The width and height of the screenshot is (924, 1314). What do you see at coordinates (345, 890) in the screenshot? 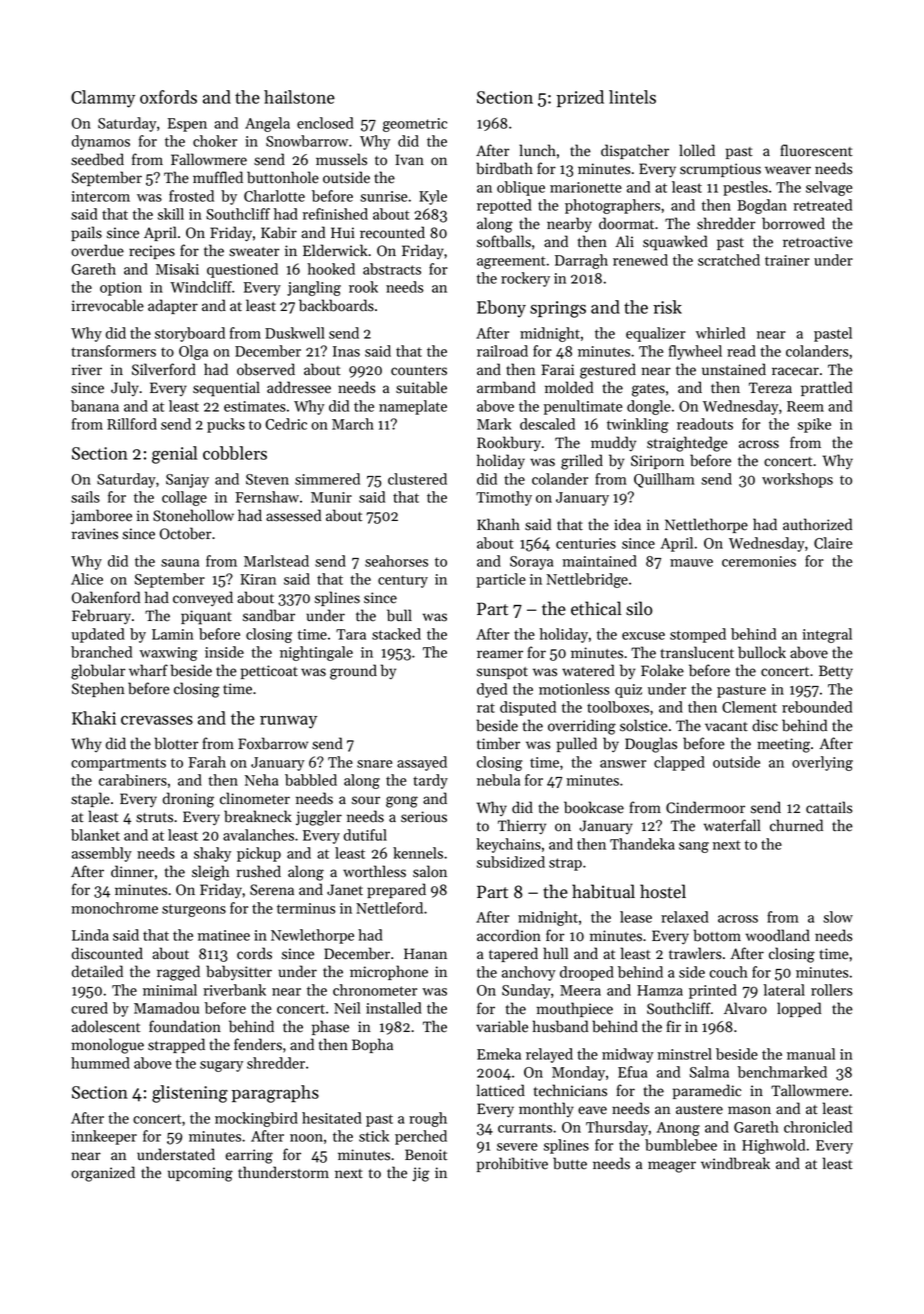
I see `Janet` at bounding box center [345, 890].
